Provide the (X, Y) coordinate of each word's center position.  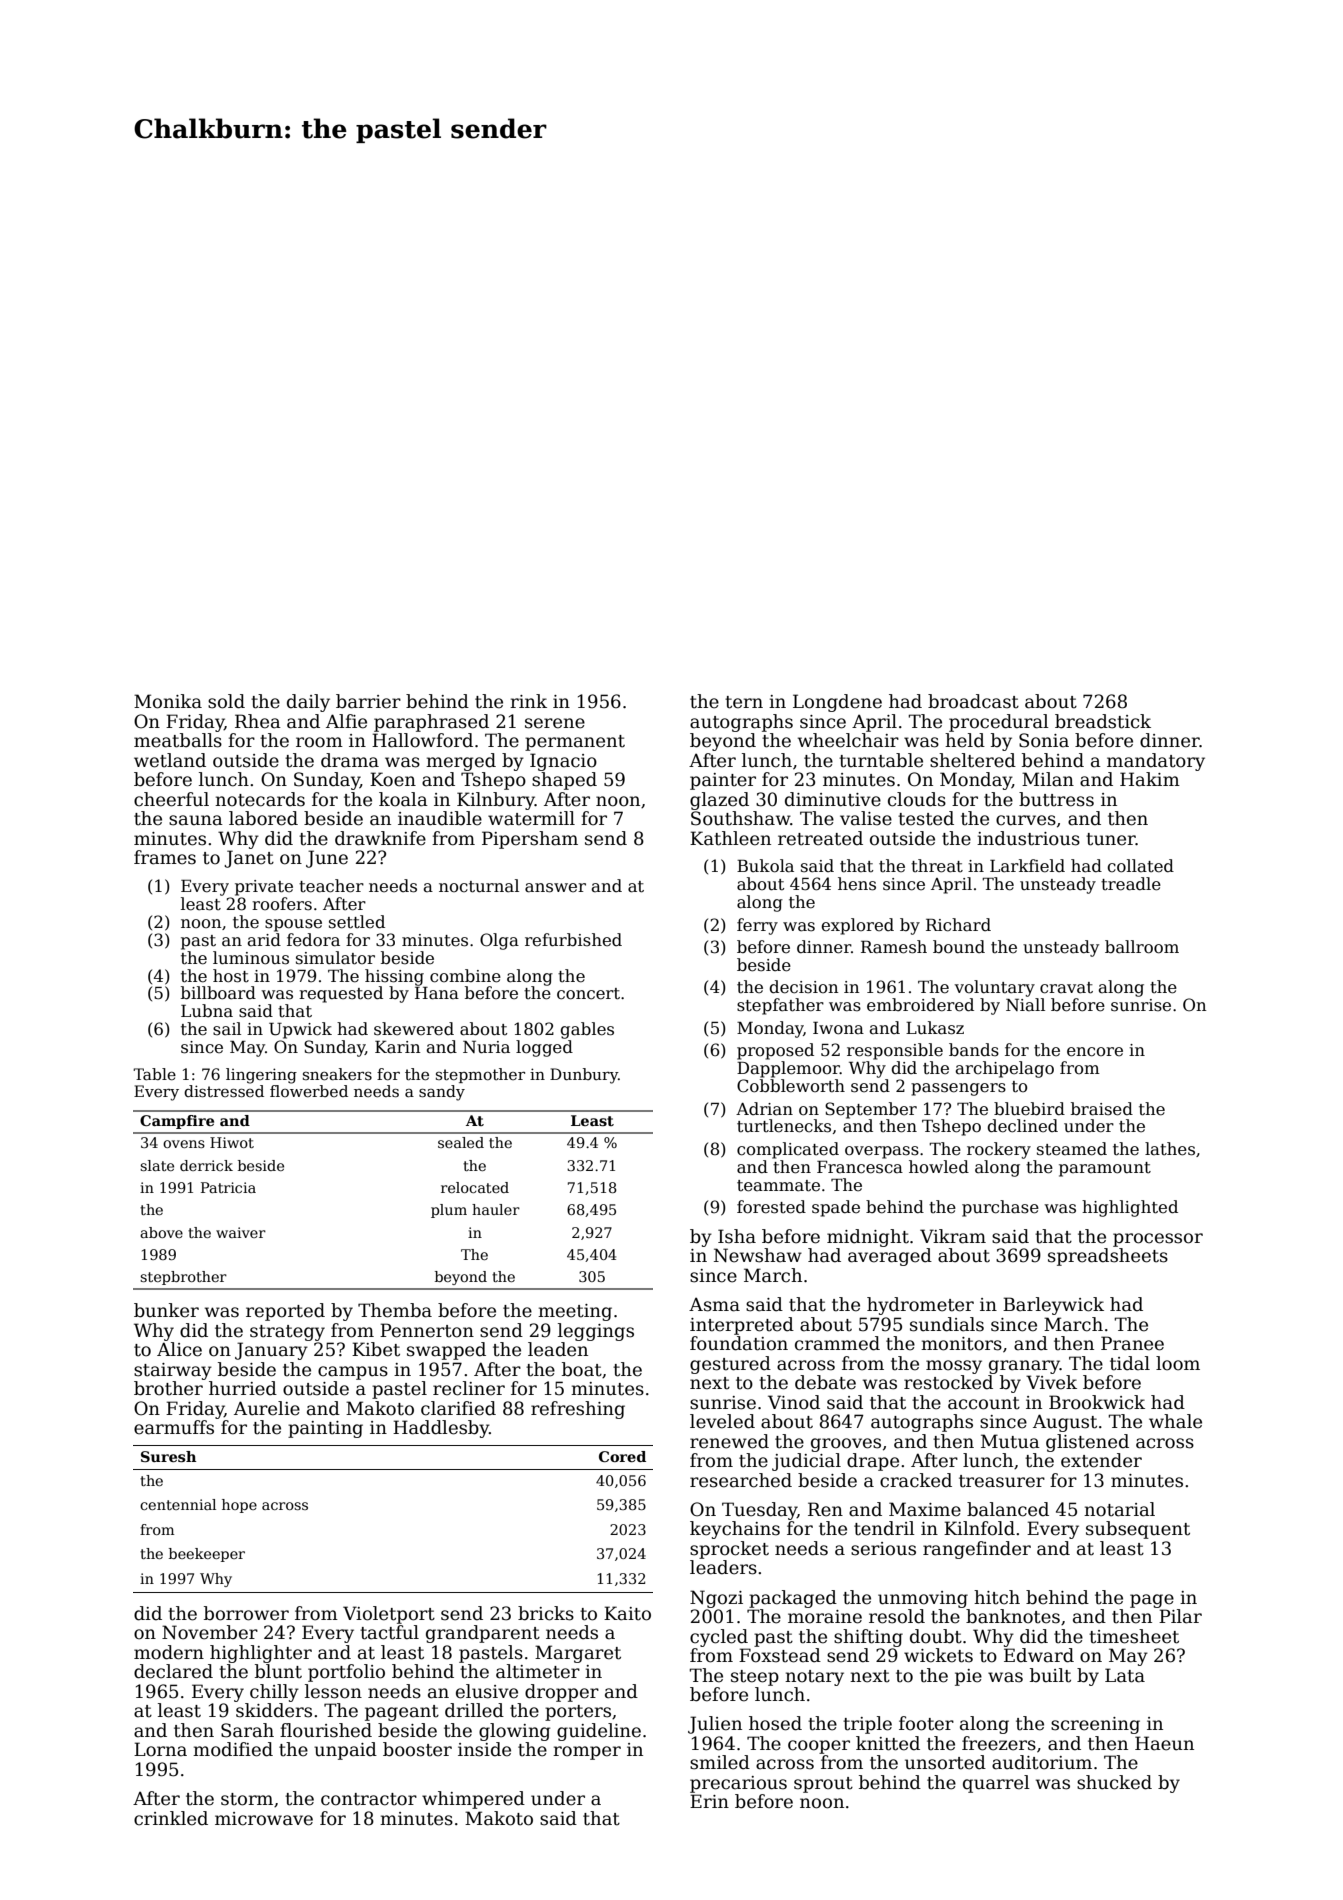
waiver (241, 1232)
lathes (1170, 1149)
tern (744, 702)
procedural (999, 723)
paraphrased (431, 723)
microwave (264, 1819)
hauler (496, 1209)
